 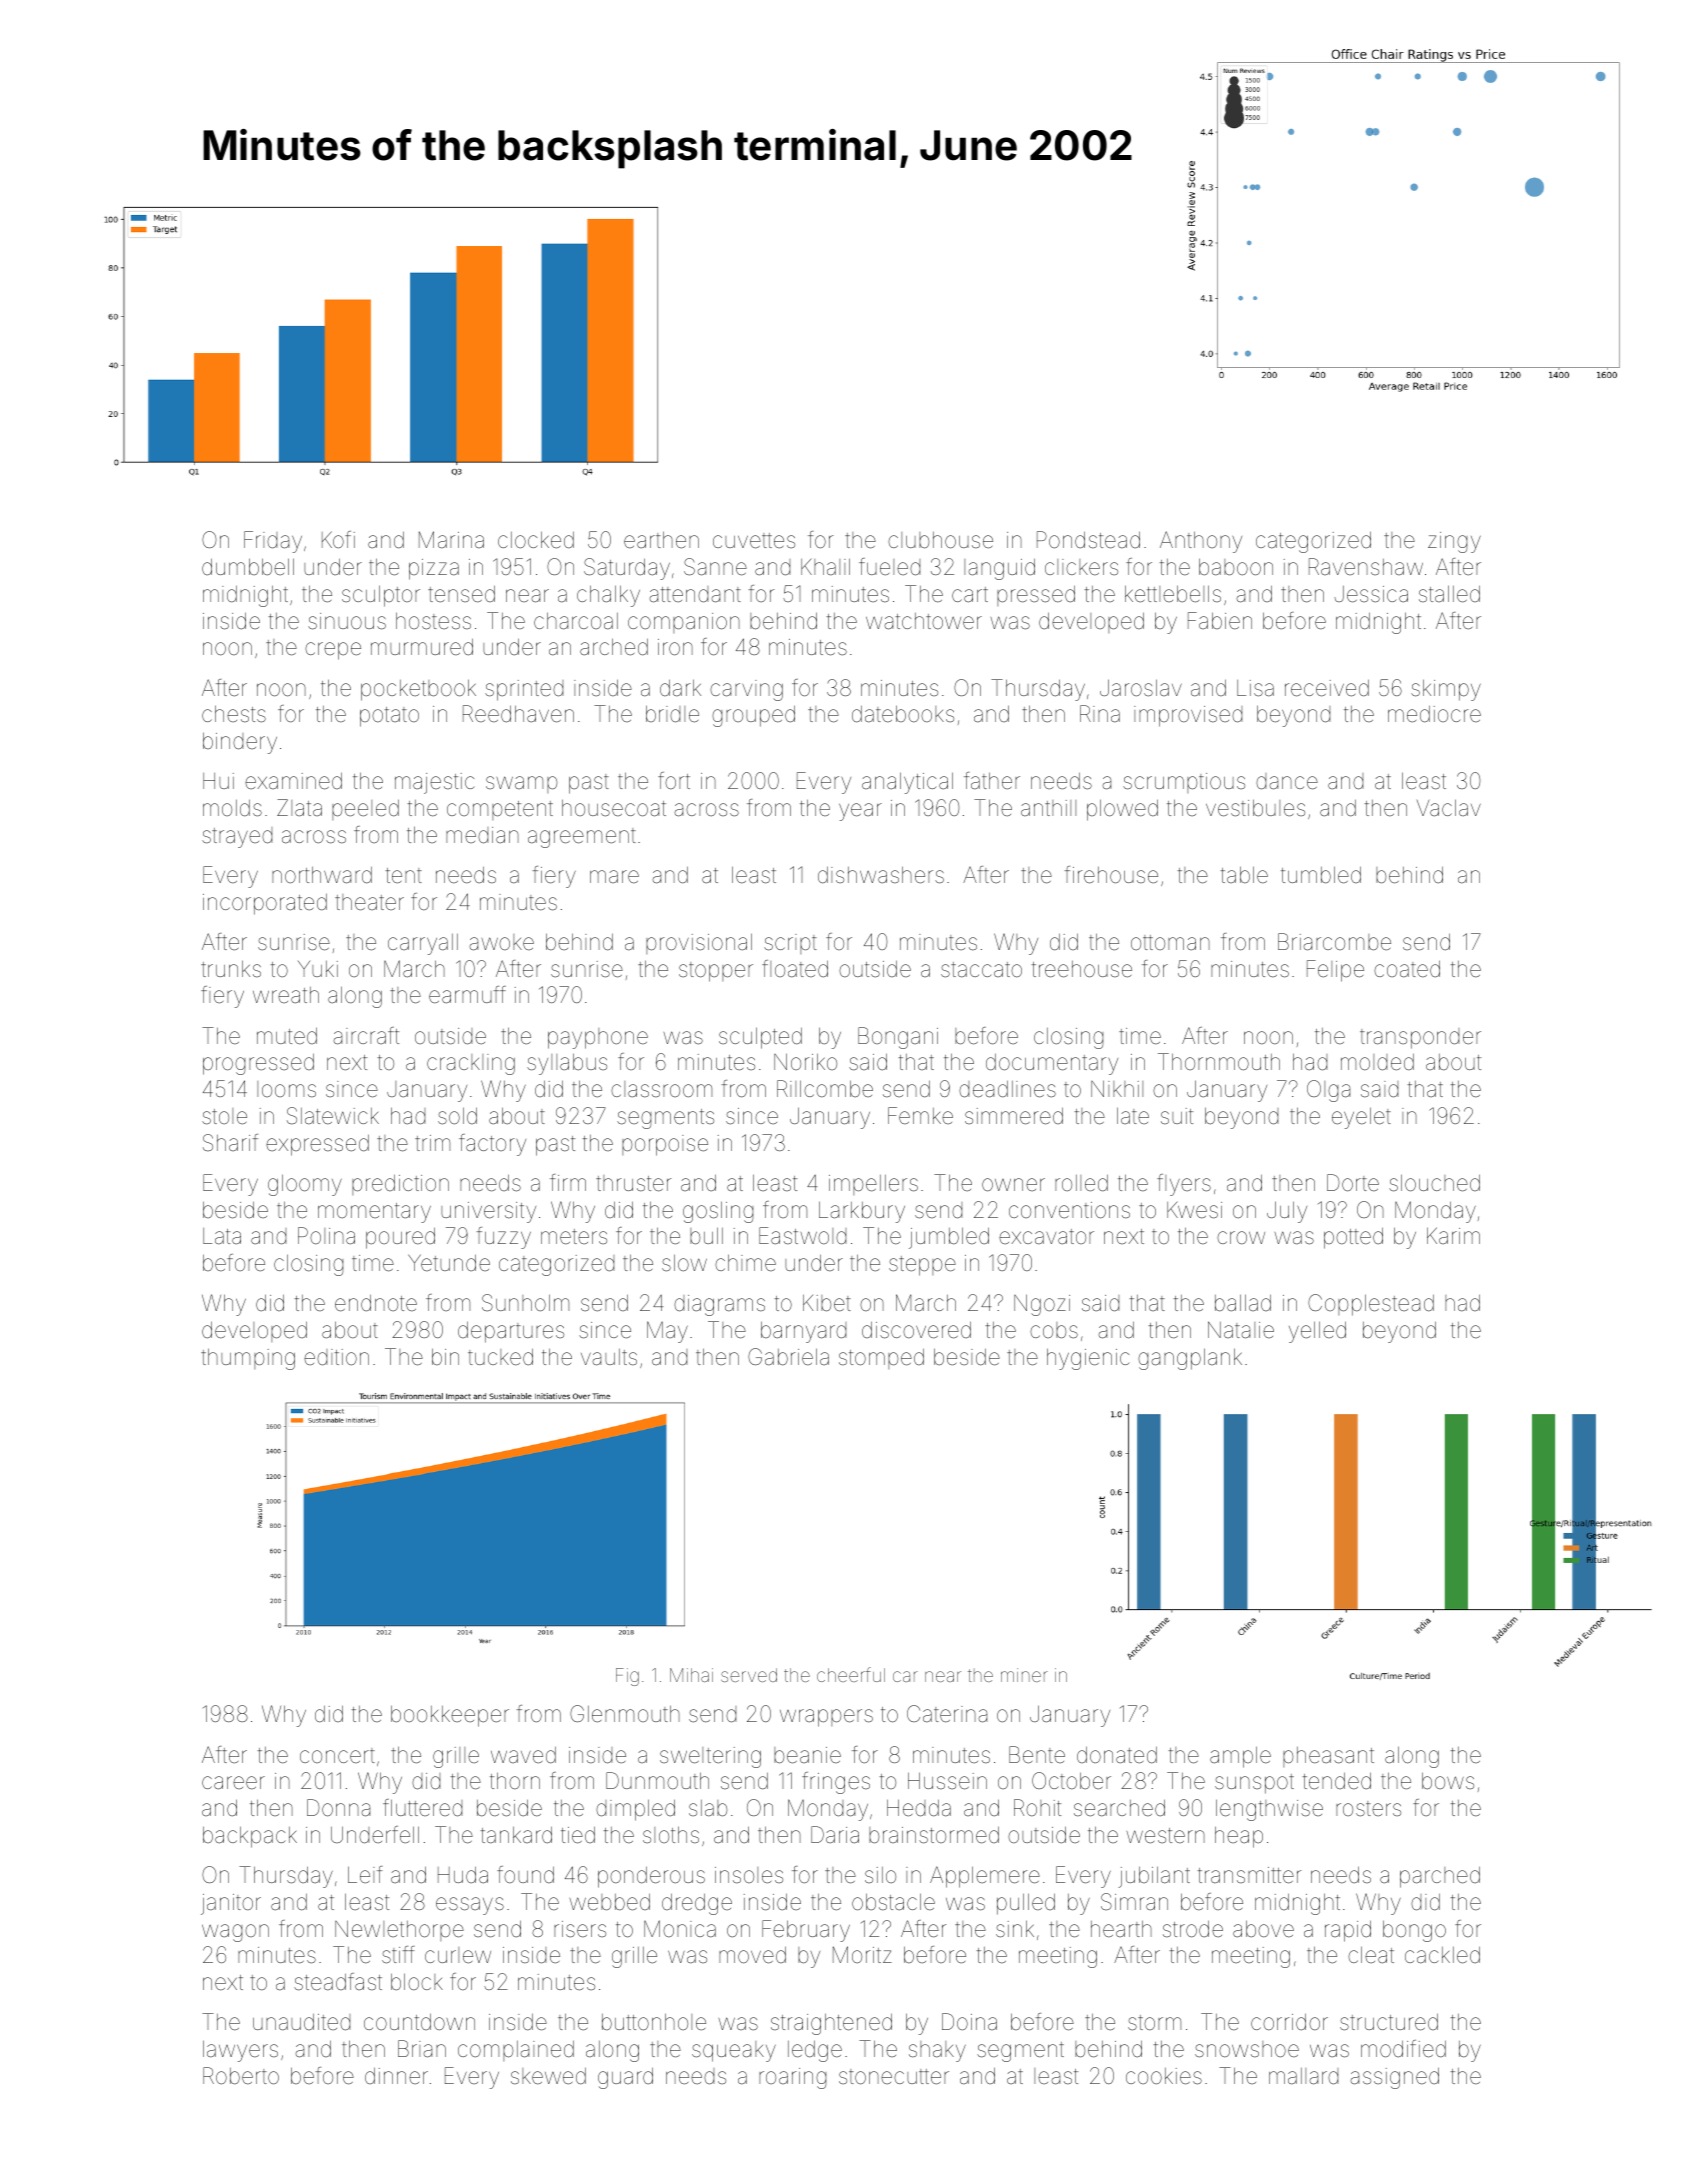 What do you see at coordinates (746, 690) in the screenshot?
I see `carving` at bounding box center [746, 690].
